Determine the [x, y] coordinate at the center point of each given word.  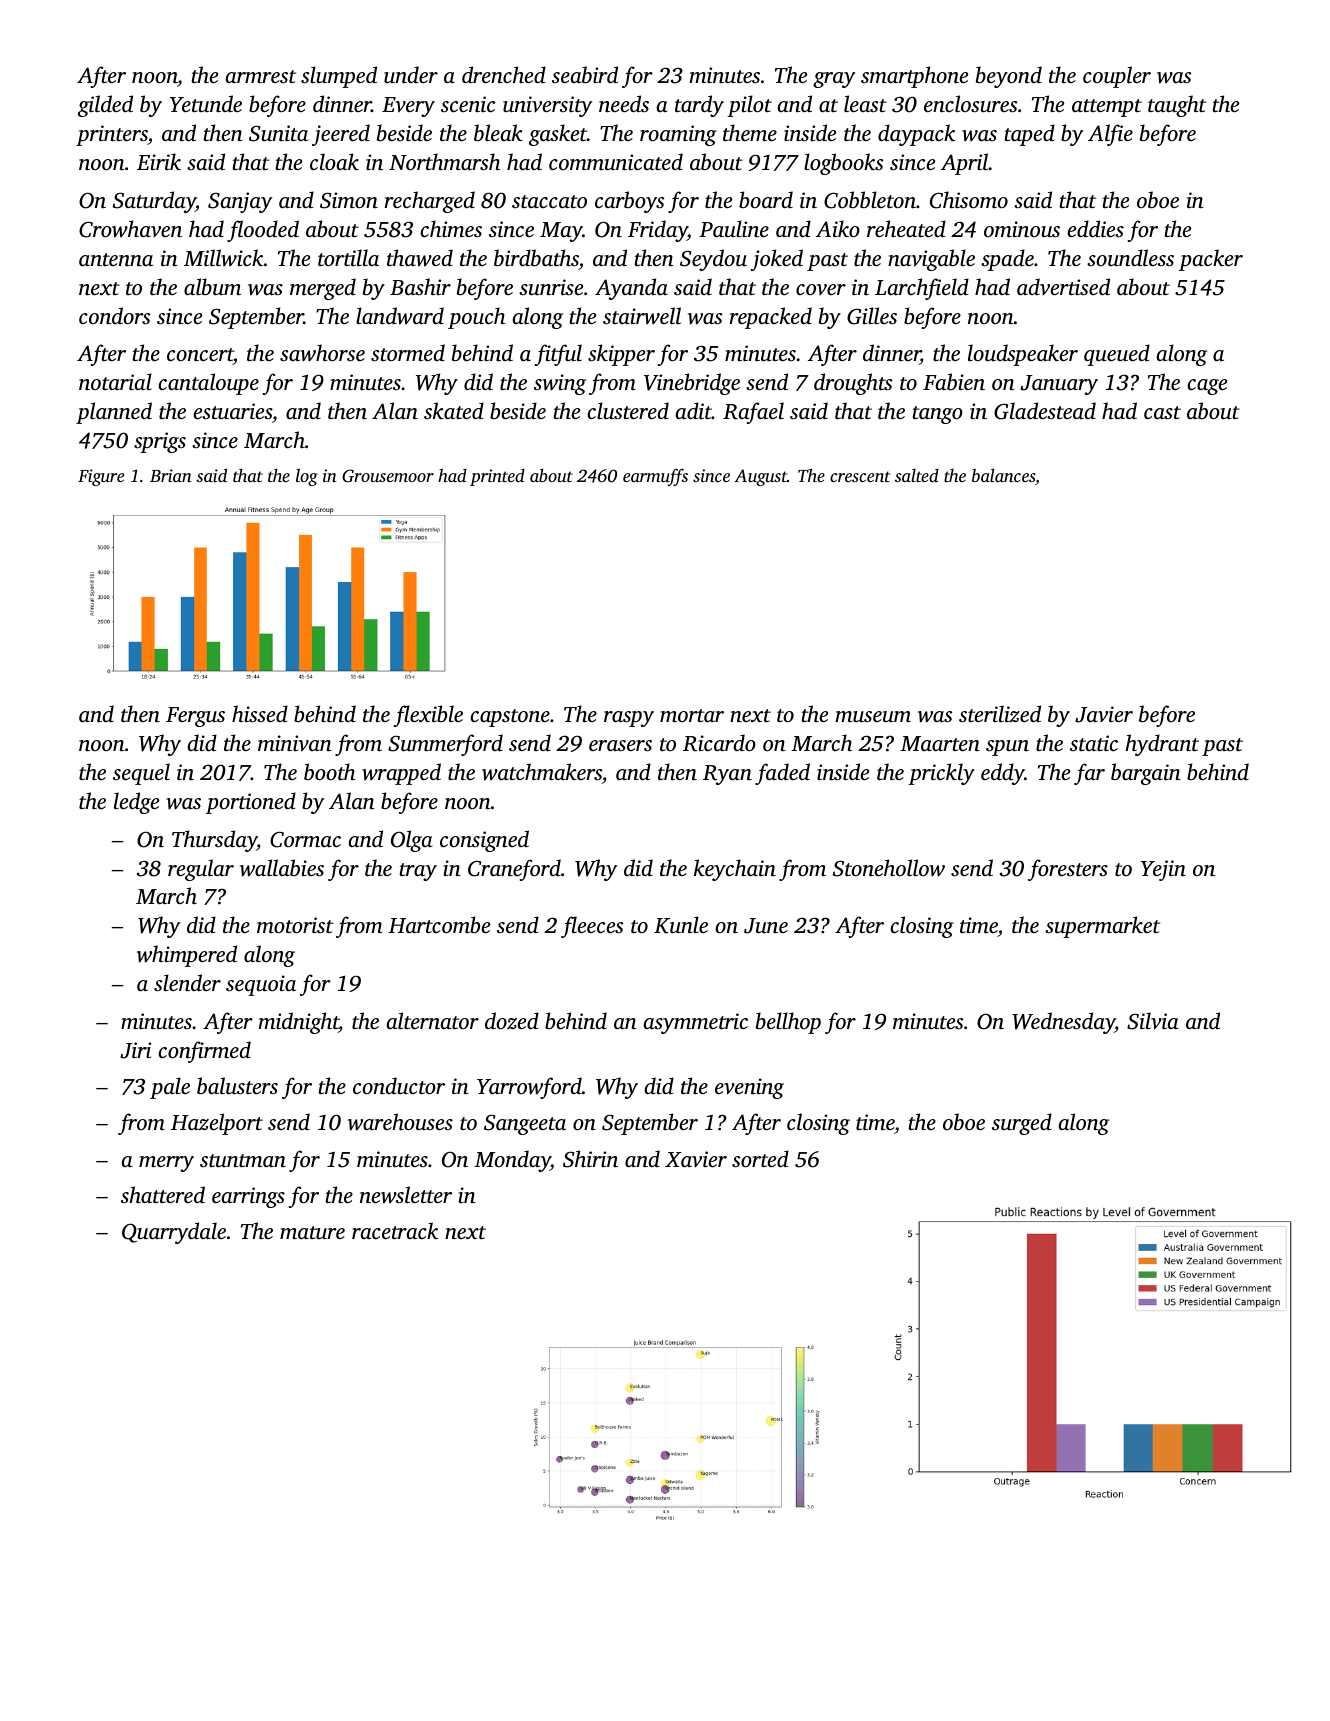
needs [624, 103]
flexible [428, 716]
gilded [105, 106]
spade [1007, 260]
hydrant [1162, 745]
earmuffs [655, 477]
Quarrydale [174, 1233]
